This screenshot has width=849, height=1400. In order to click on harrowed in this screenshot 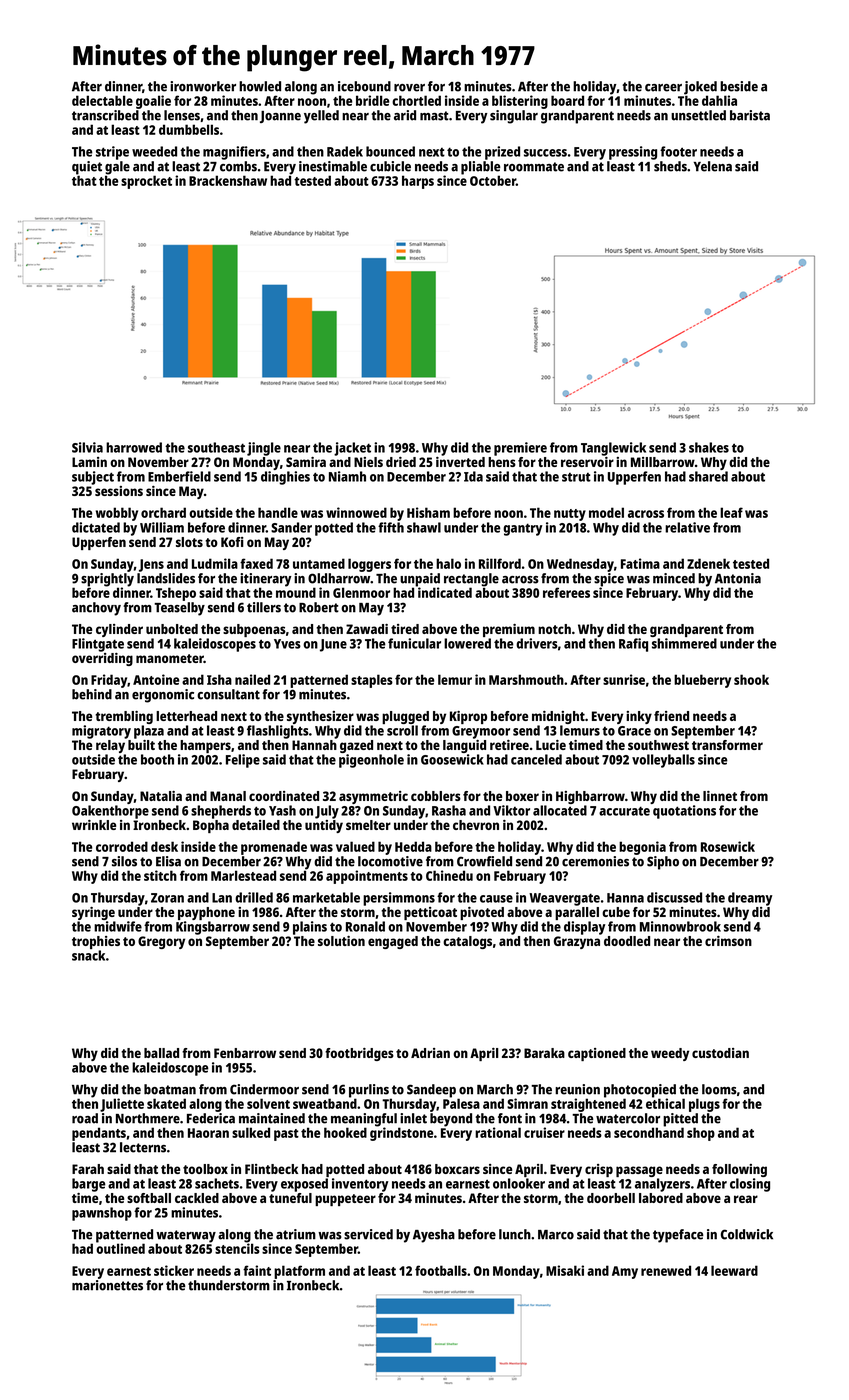, I will do `click(134, 447)`.
